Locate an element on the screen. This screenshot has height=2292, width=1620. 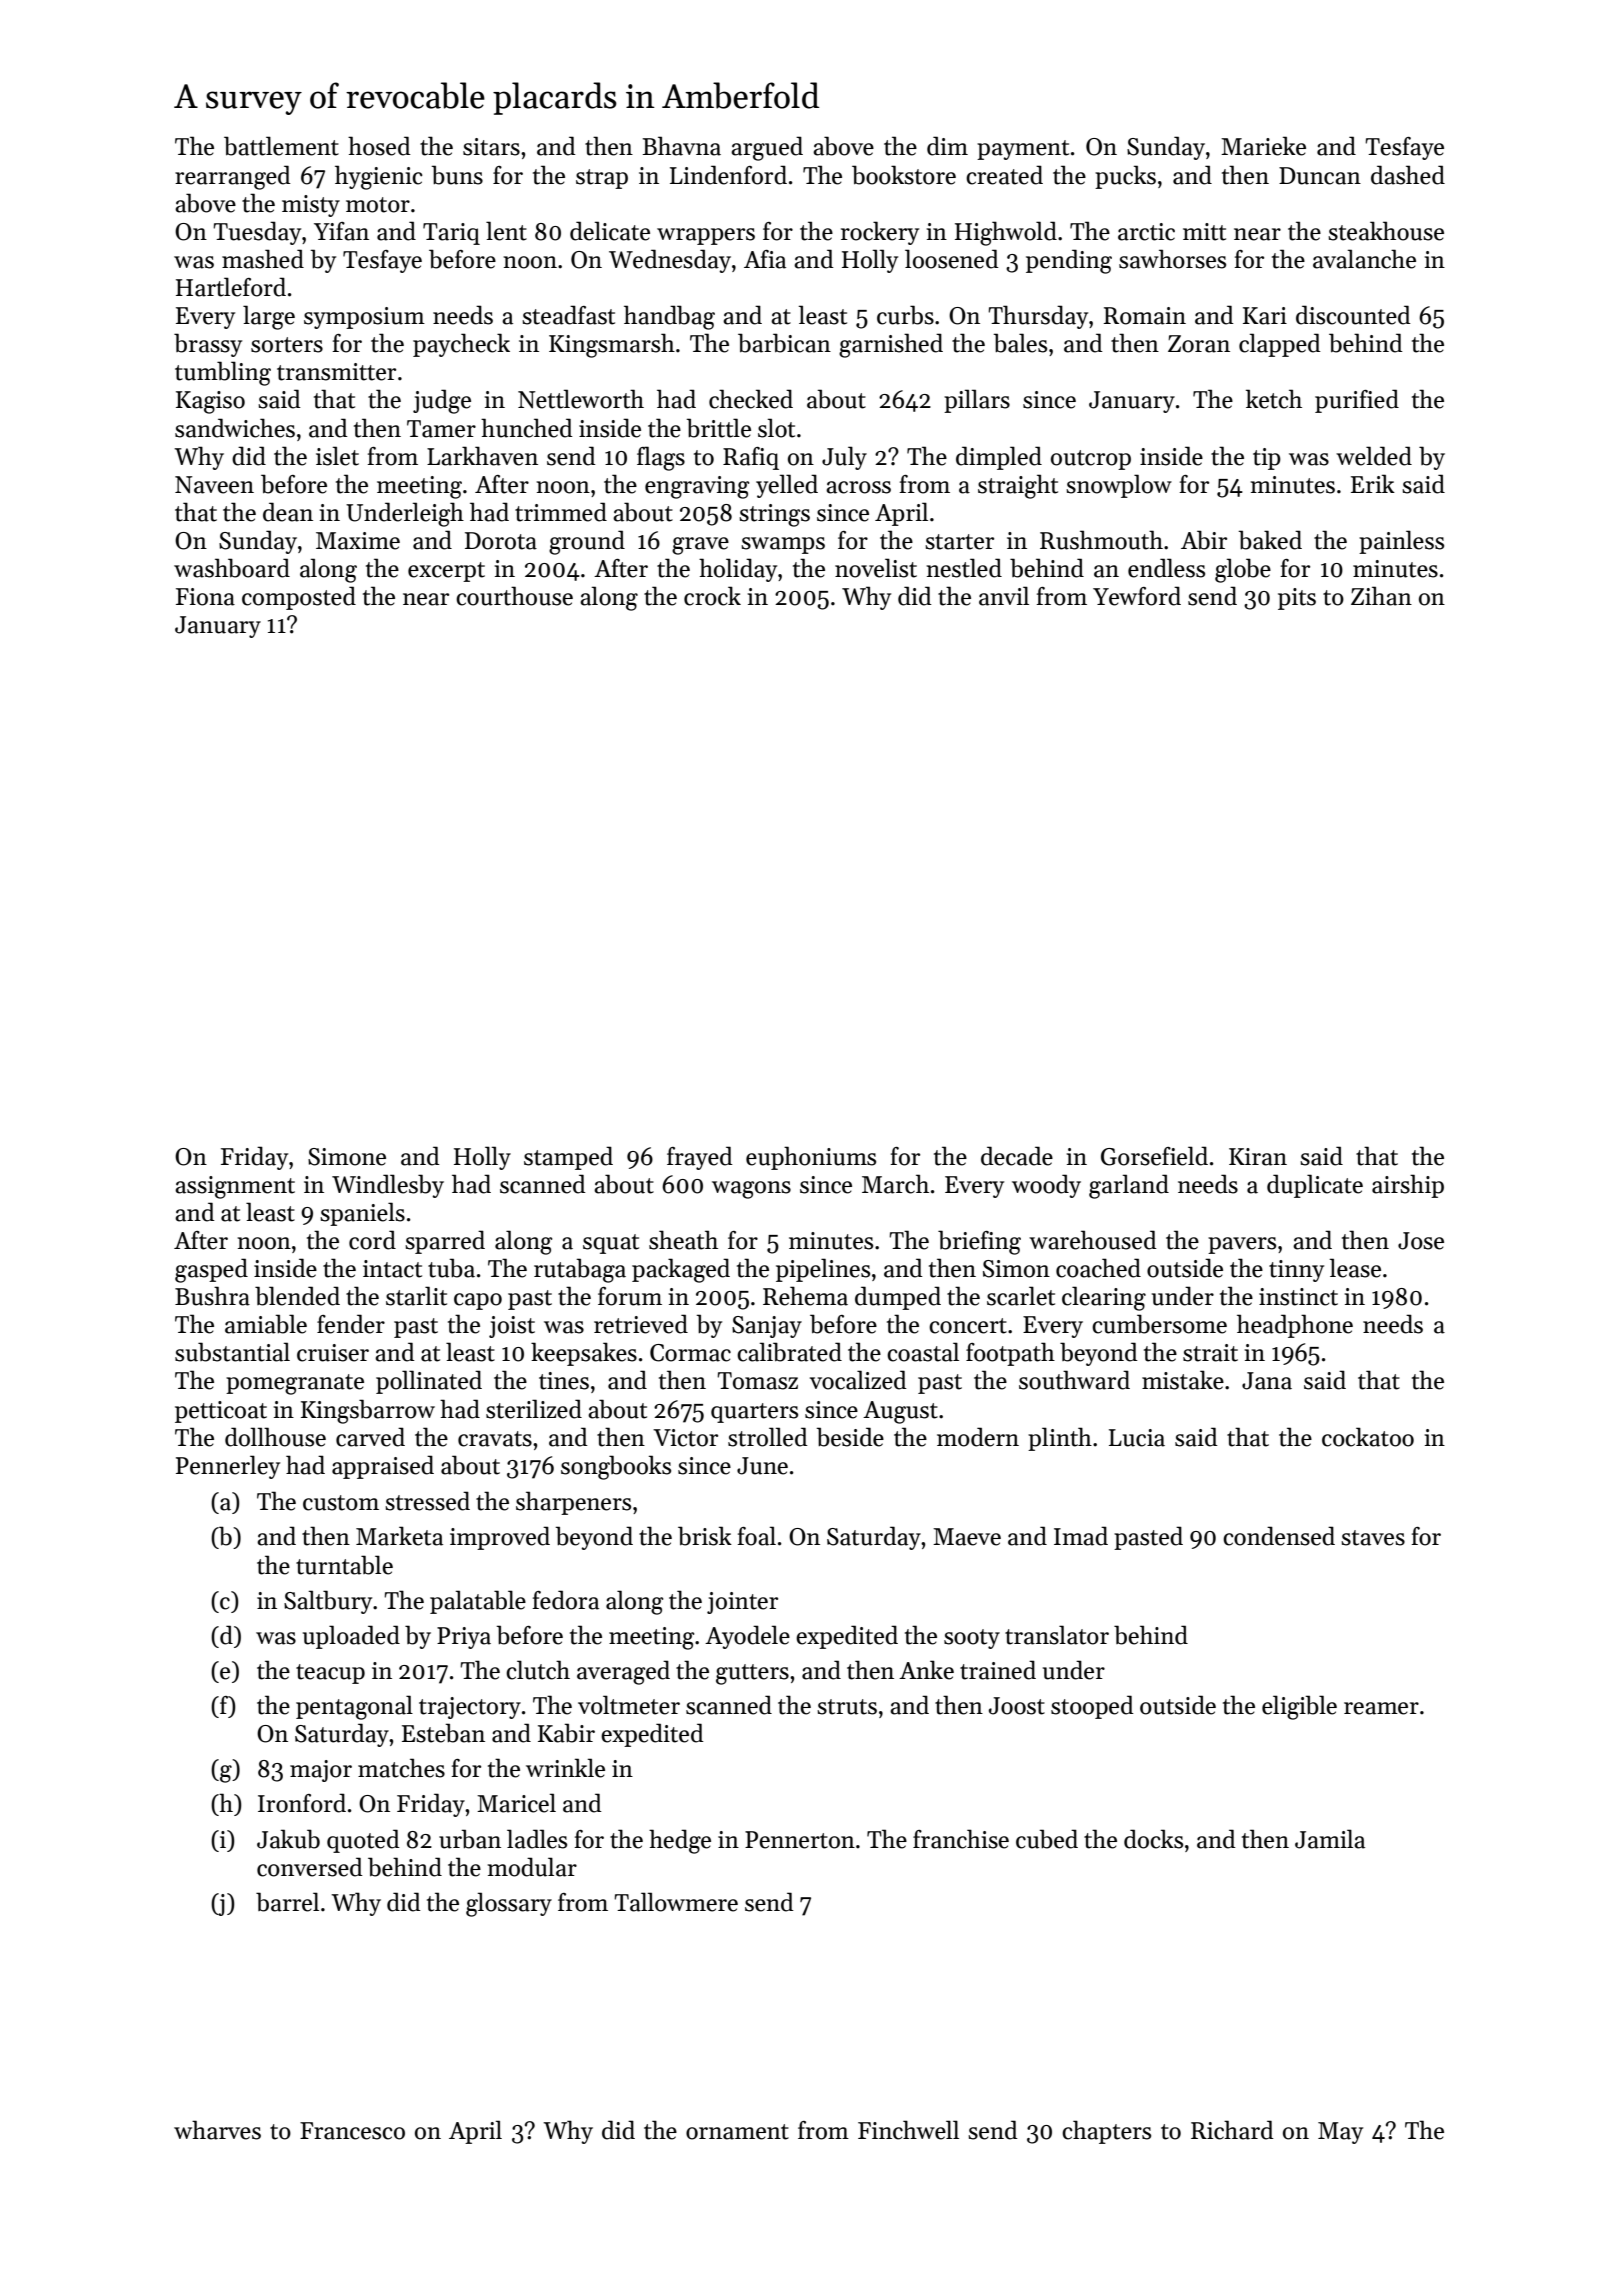
bookstore is located at coordinates (904, 175).
